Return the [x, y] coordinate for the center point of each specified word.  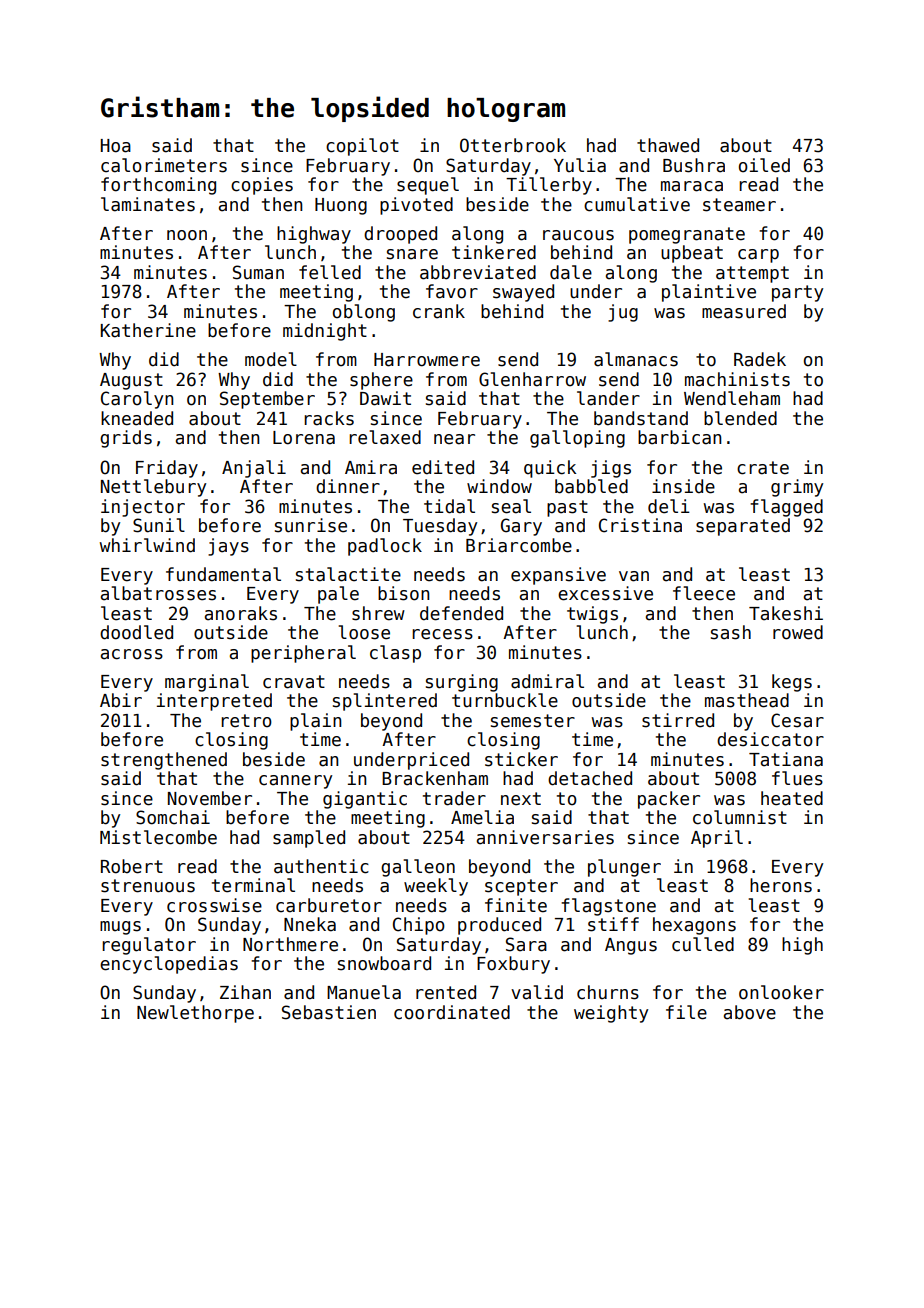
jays [228, 547]
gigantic [365, 800]
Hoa [116, 146]
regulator [149, 946]
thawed [668, 145]
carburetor [329, 905]
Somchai [173, 817]
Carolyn [137, 400]
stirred [678, 720]
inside [683, 486]
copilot [362, 147]
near [454, 439]
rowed [798, 632]
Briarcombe [519, 545]
